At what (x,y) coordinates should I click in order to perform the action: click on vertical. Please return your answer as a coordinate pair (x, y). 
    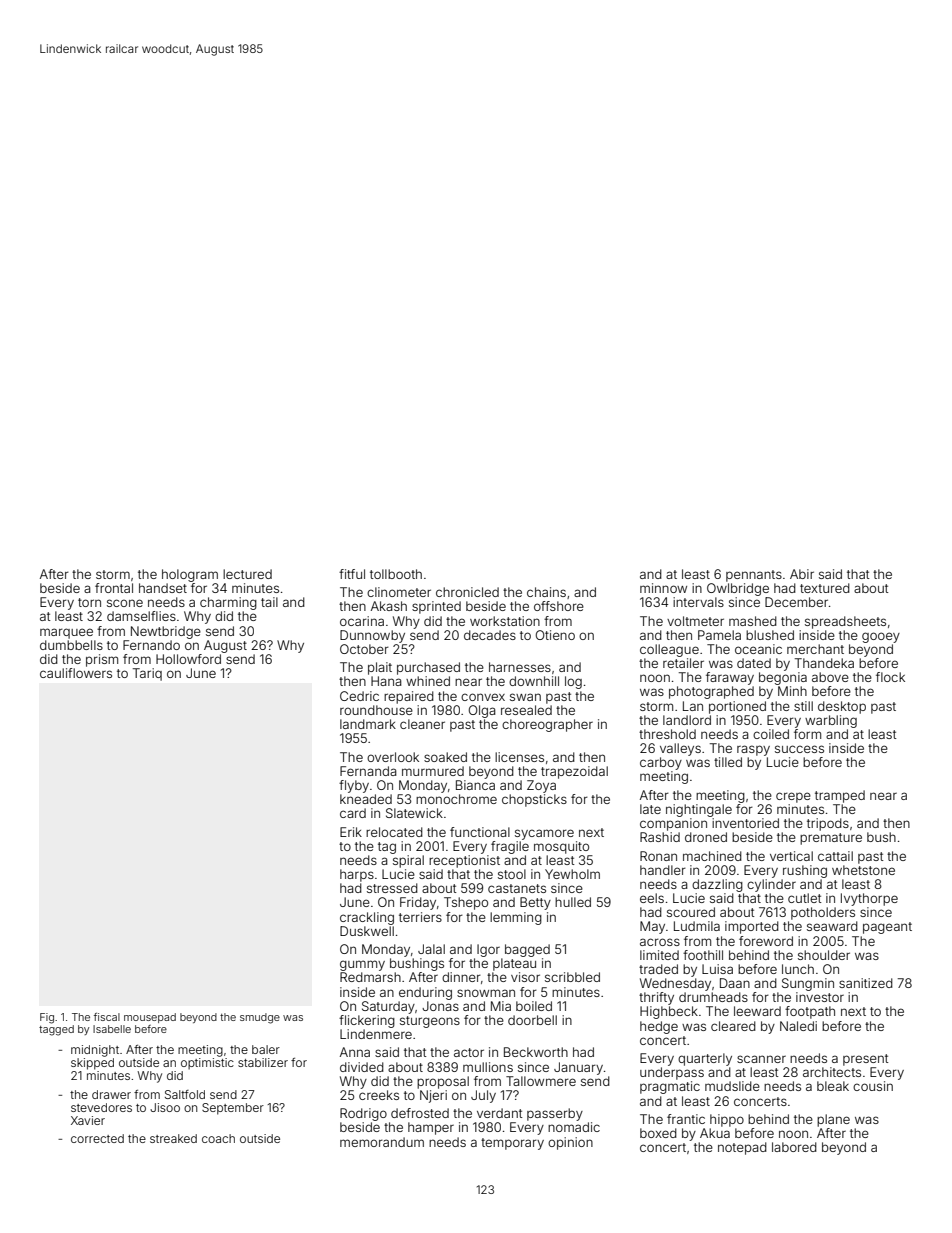
    Looking at the image, I should click on (791, 856).
